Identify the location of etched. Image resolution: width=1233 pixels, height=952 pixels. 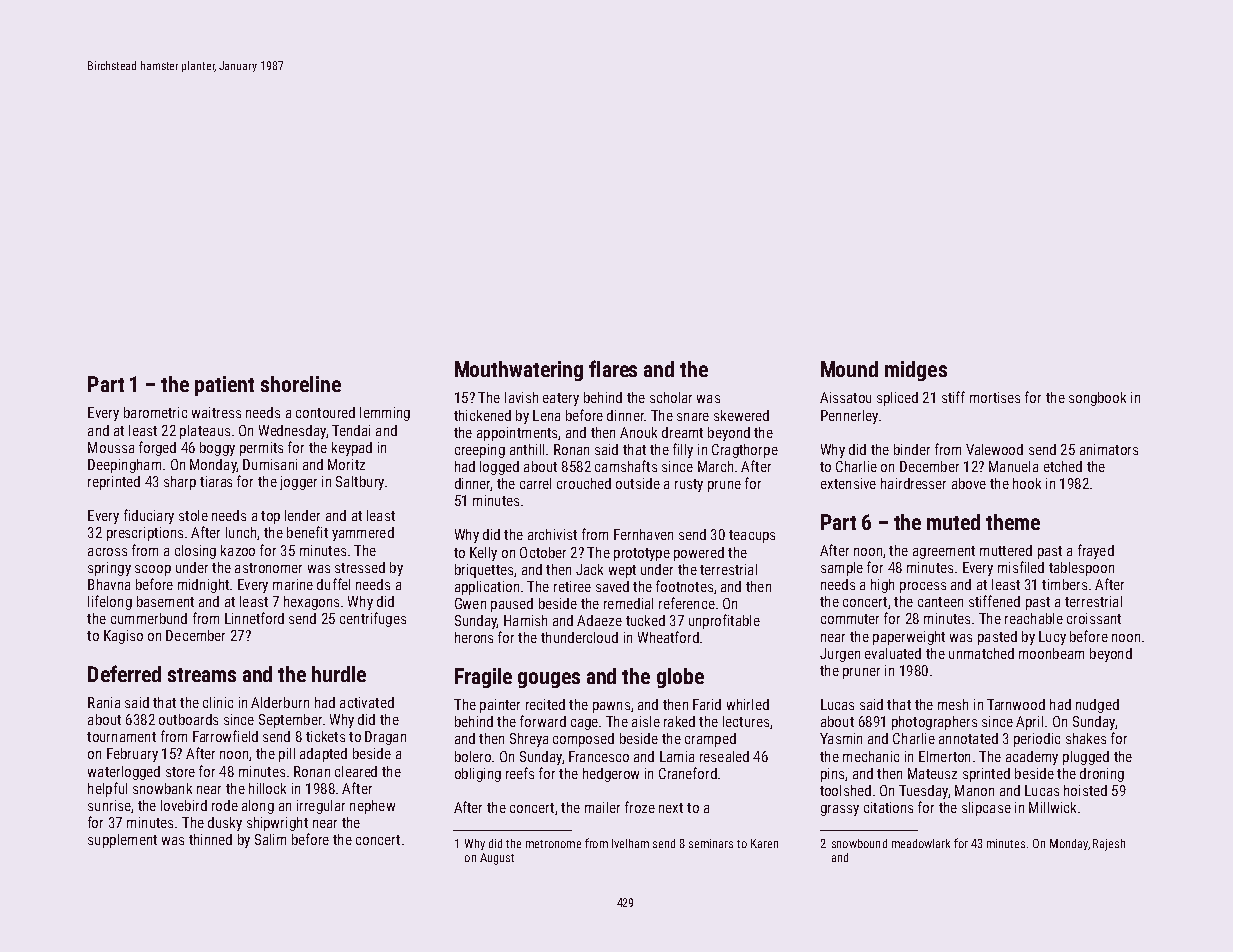
(1063, 466).
